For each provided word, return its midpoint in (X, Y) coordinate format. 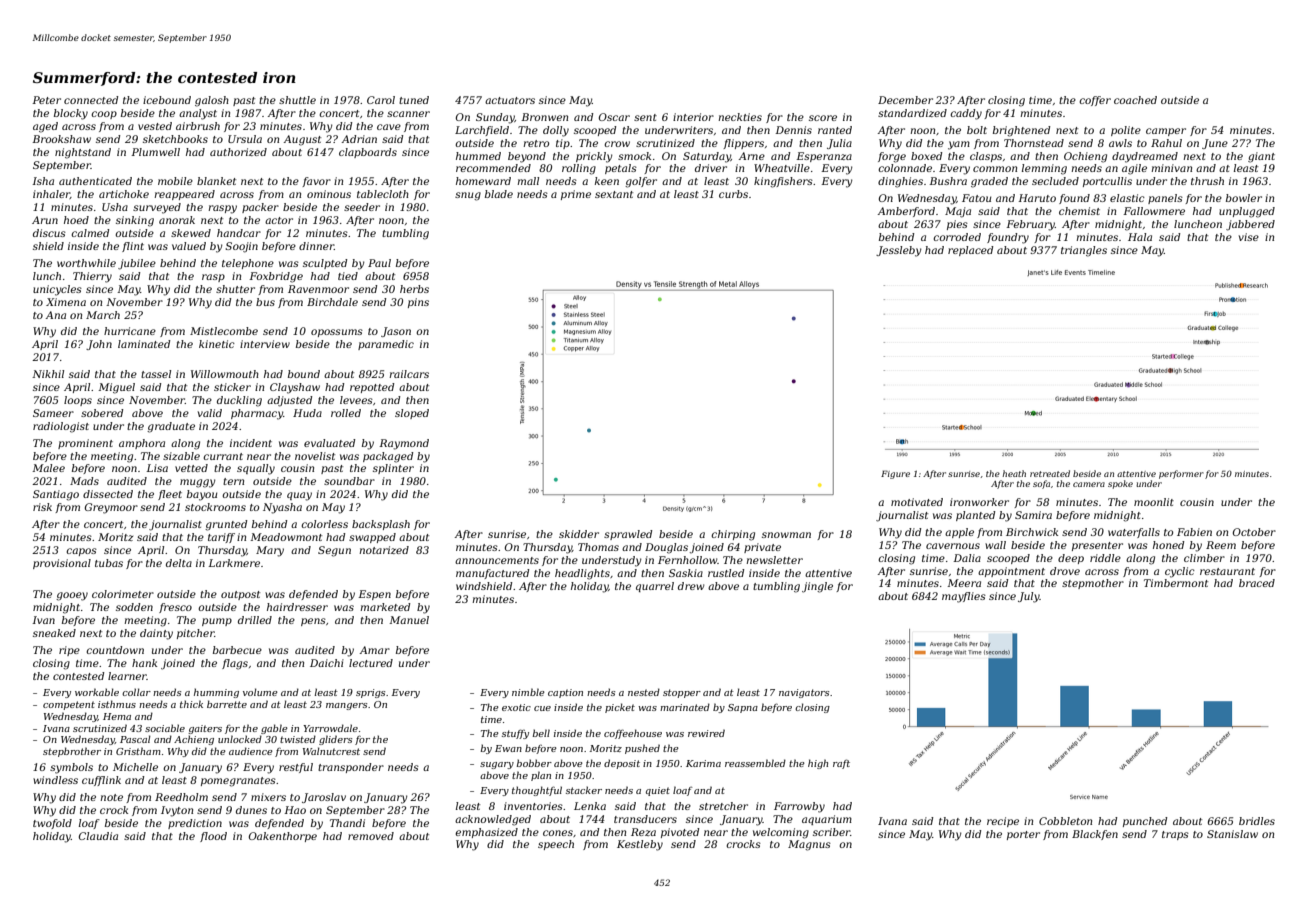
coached (1135, 100)
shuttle (297, 100)
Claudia (98, 836)
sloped (412, 414)
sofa (1041, 484)
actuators (510, 100)
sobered (102, 413)
